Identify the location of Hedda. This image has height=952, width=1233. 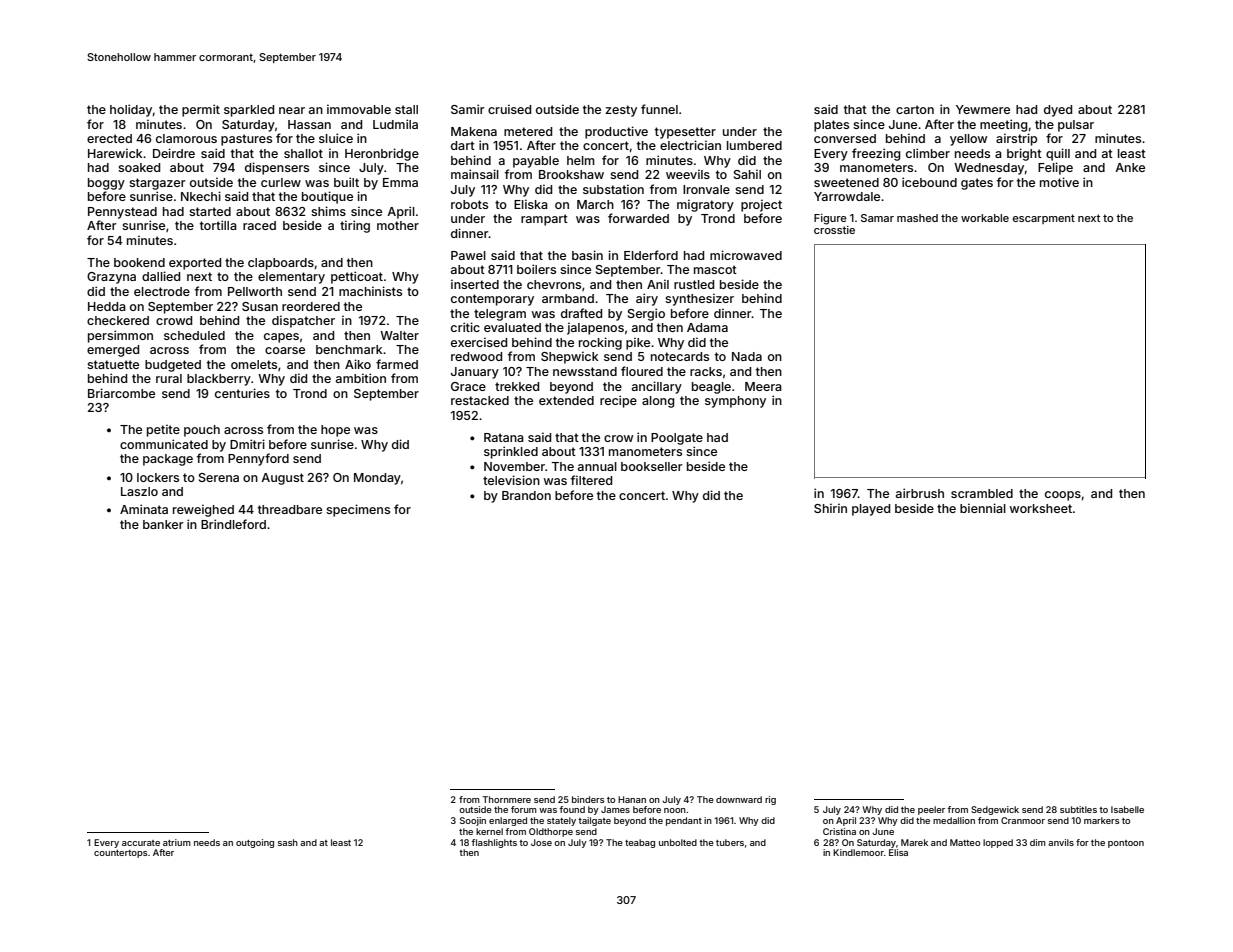
(107, 306).
